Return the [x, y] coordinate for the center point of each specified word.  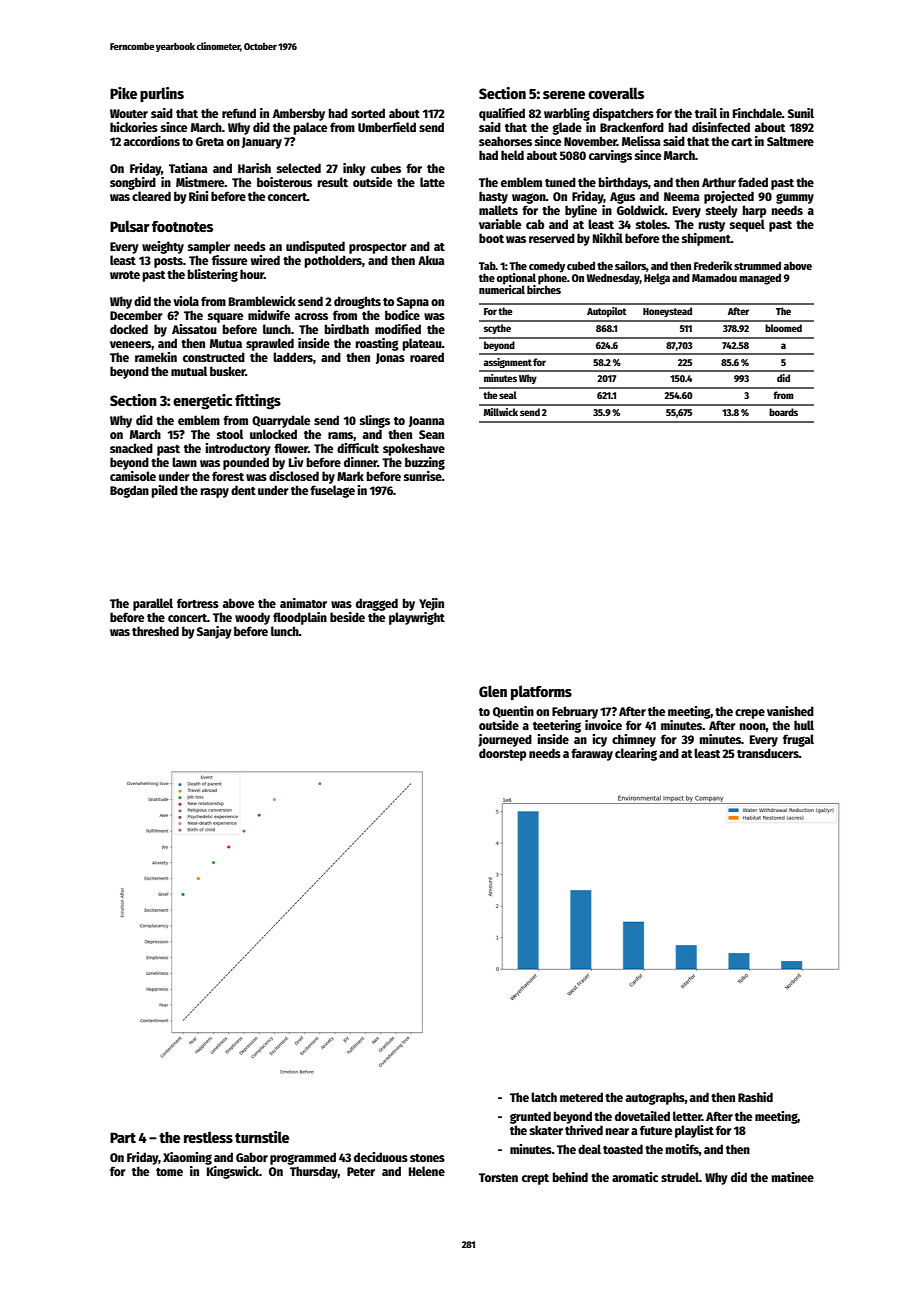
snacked [131, 448]
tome [169, 1172]
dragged [377, 604]
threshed [155, 631]
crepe [750, 714]
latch [544, 1097]
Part [123, 1137]
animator [303, 603]
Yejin [431, 604]
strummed [757, 265]
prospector [378, 248]
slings [375, 421]
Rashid [755, 1097]
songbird [133, 183]
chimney [634, 740]
